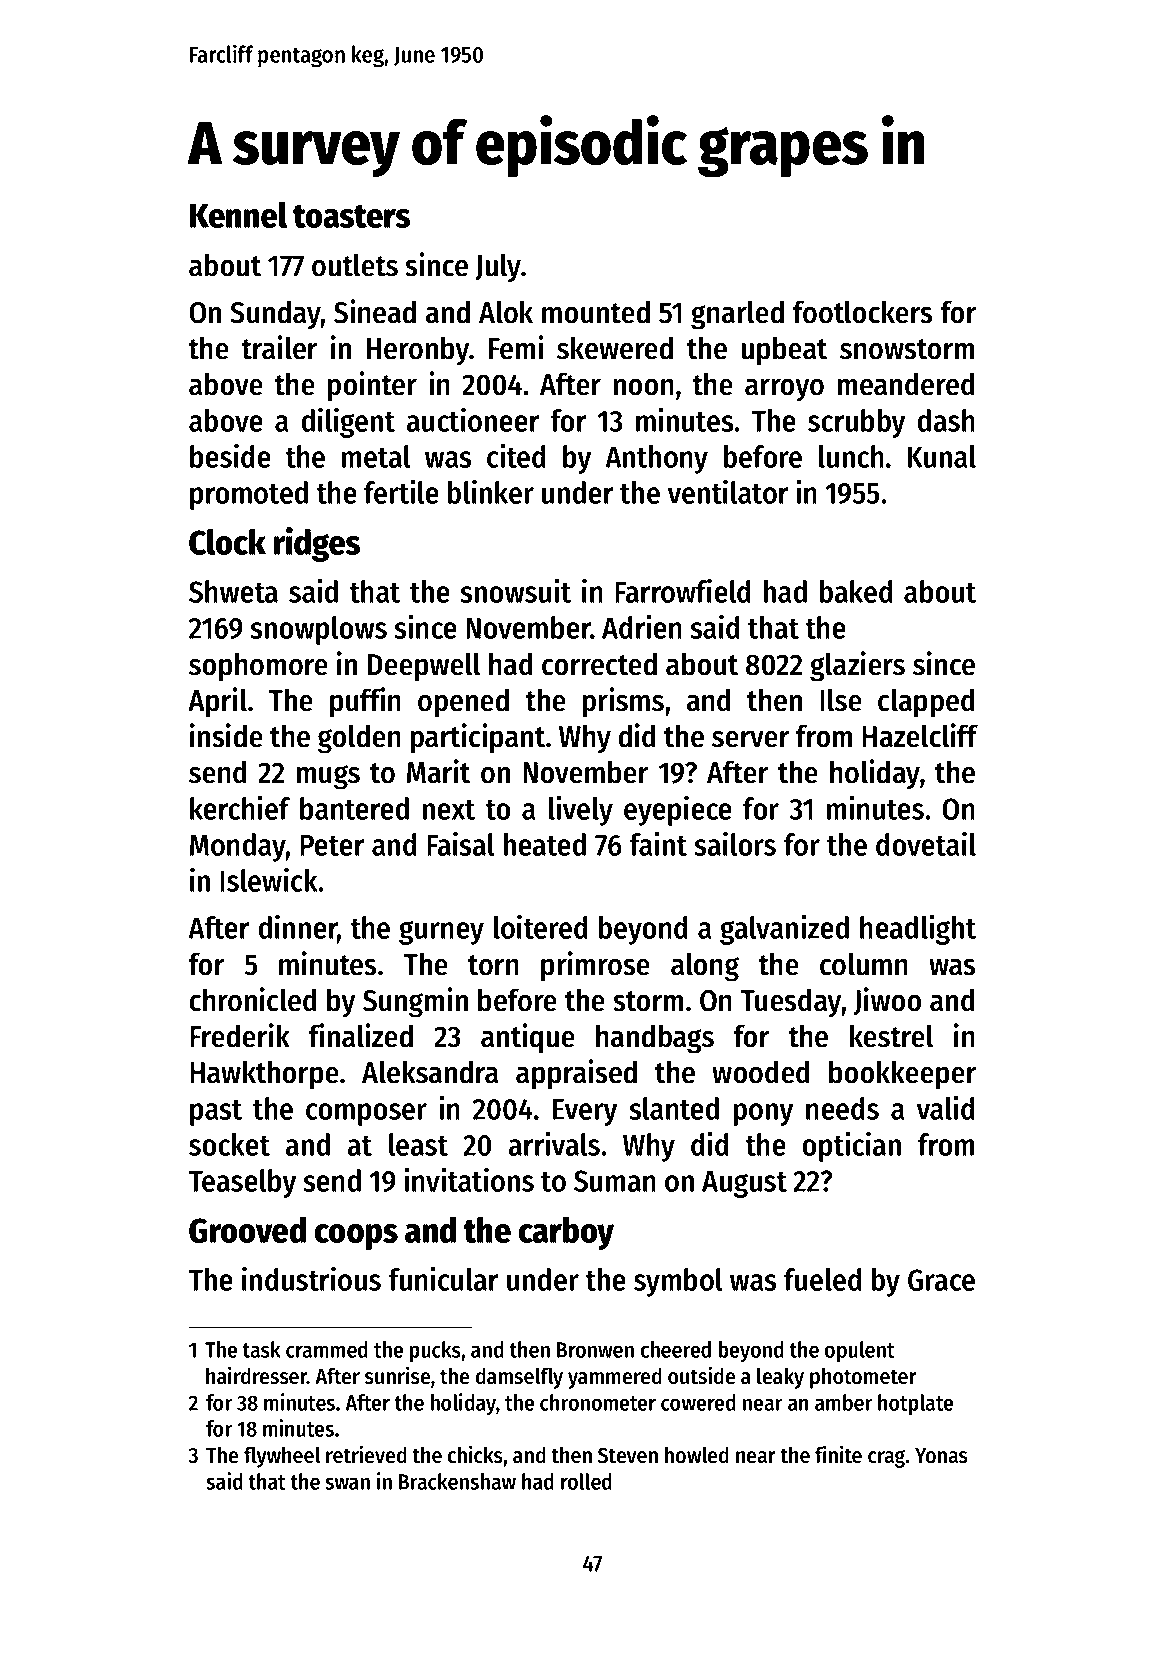 This image has height=1654, width=1165. What do you see at coordinates (351, 216) in the image?
I see `toasters` at bounding box center [351, 216].
